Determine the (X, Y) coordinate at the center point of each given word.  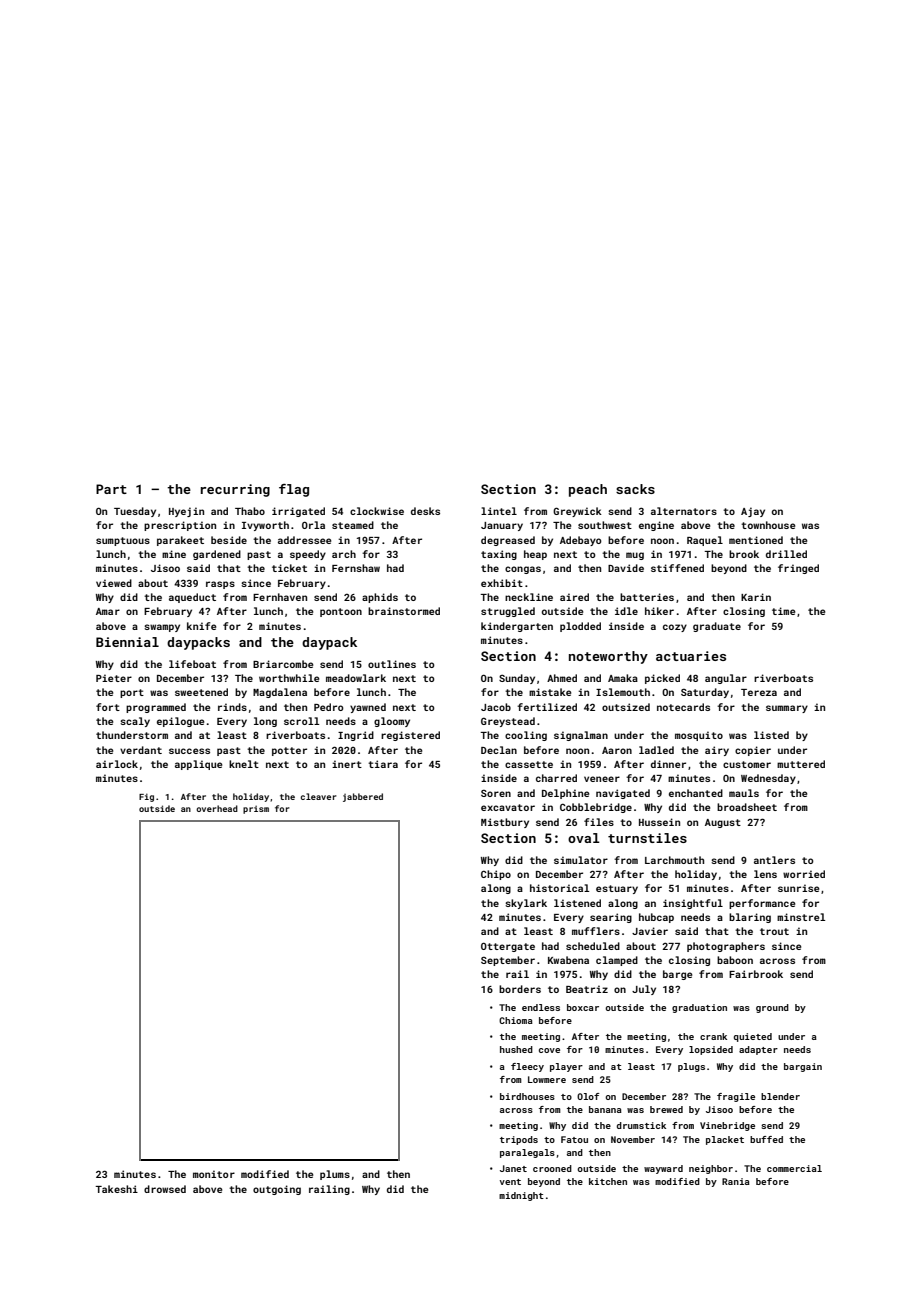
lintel (499, 511)
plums (335, 1175)
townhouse (768, 525)
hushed (516, 1049)
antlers (774, 860)
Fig (146, 797)
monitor (214, 1174)
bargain (803, 1067)
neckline (529, 597)
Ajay (753, 512)
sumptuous (123, 541)
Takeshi (116, 1189)
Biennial (127, 642)
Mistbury (505, 823)
